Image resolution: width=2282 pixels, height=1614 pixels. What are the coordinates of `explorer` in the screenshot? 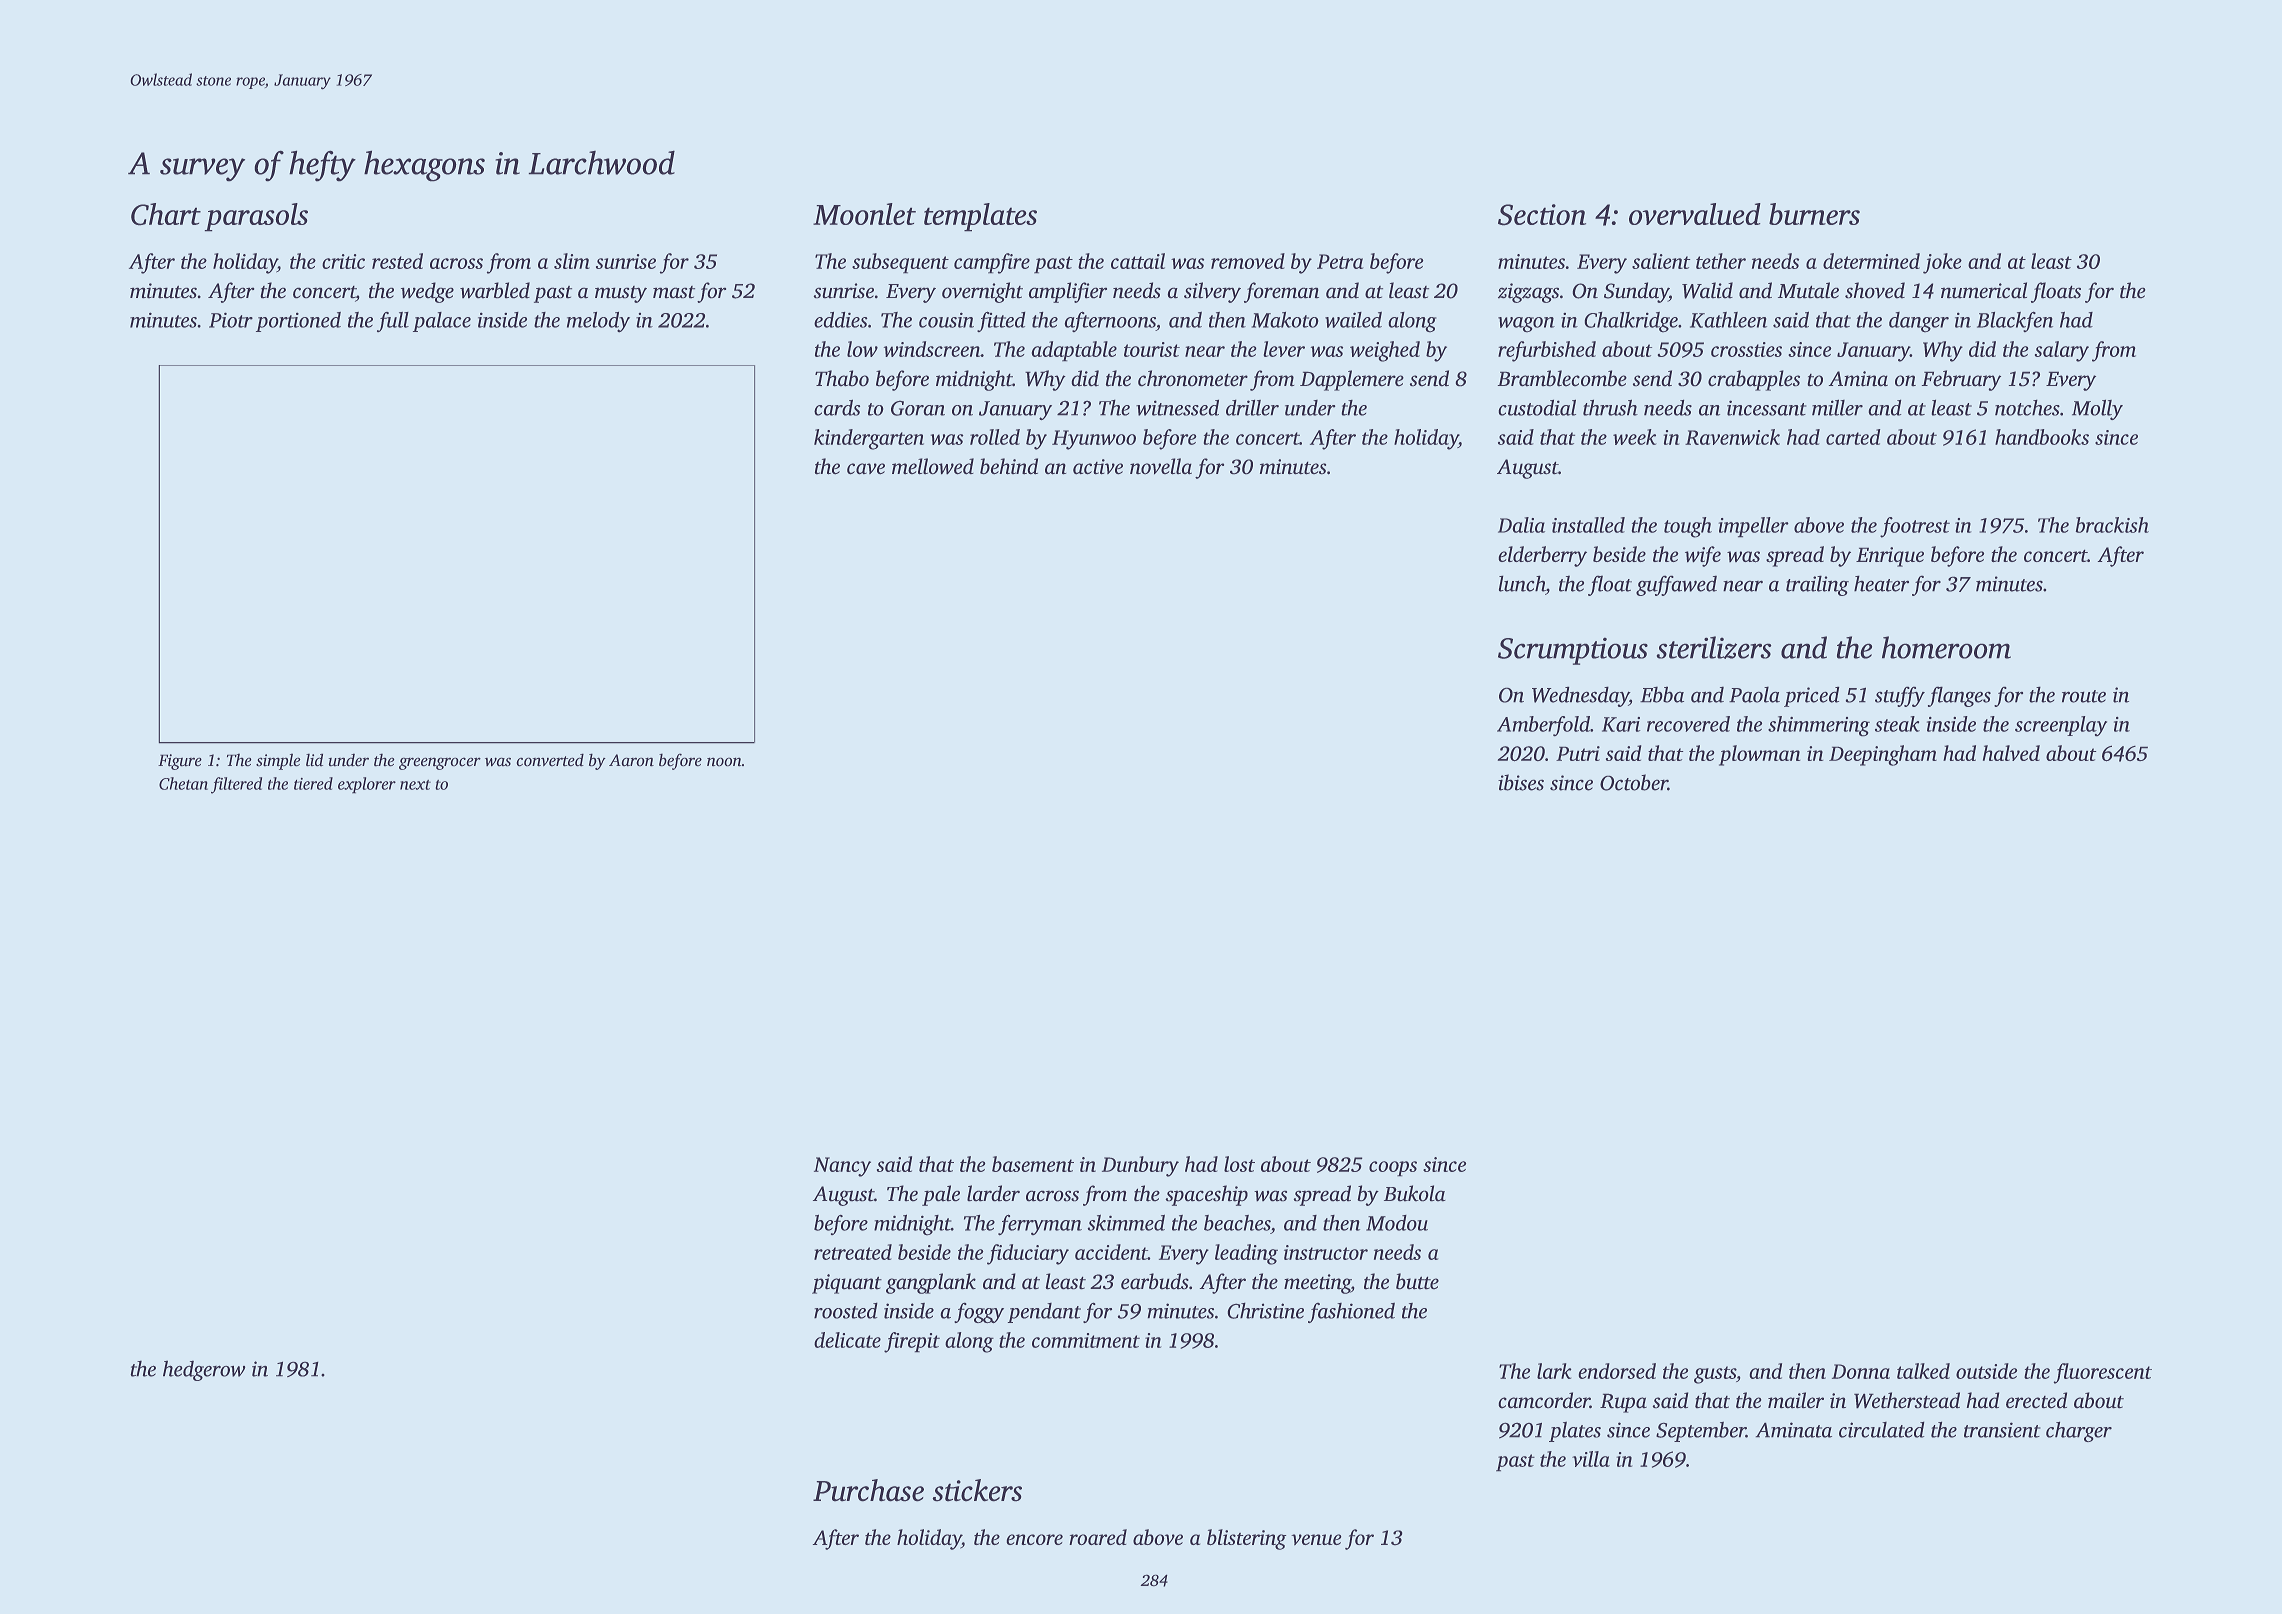 It's located at (367, 785).
